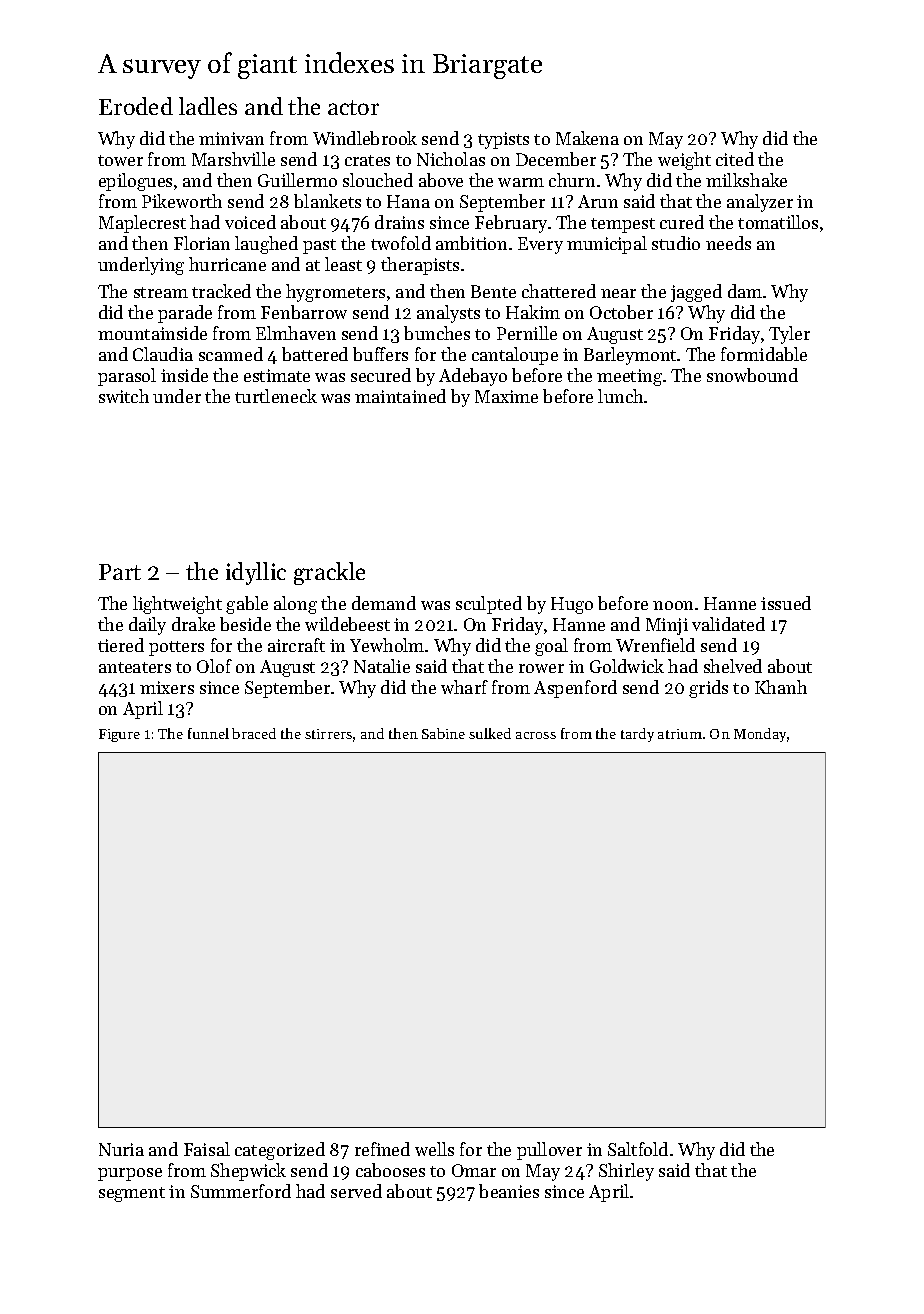 This image has width=924, height=1314. What do you see at coordinates (521, 182) in the image?
I see `warm` at bounding box center [521, 182].
